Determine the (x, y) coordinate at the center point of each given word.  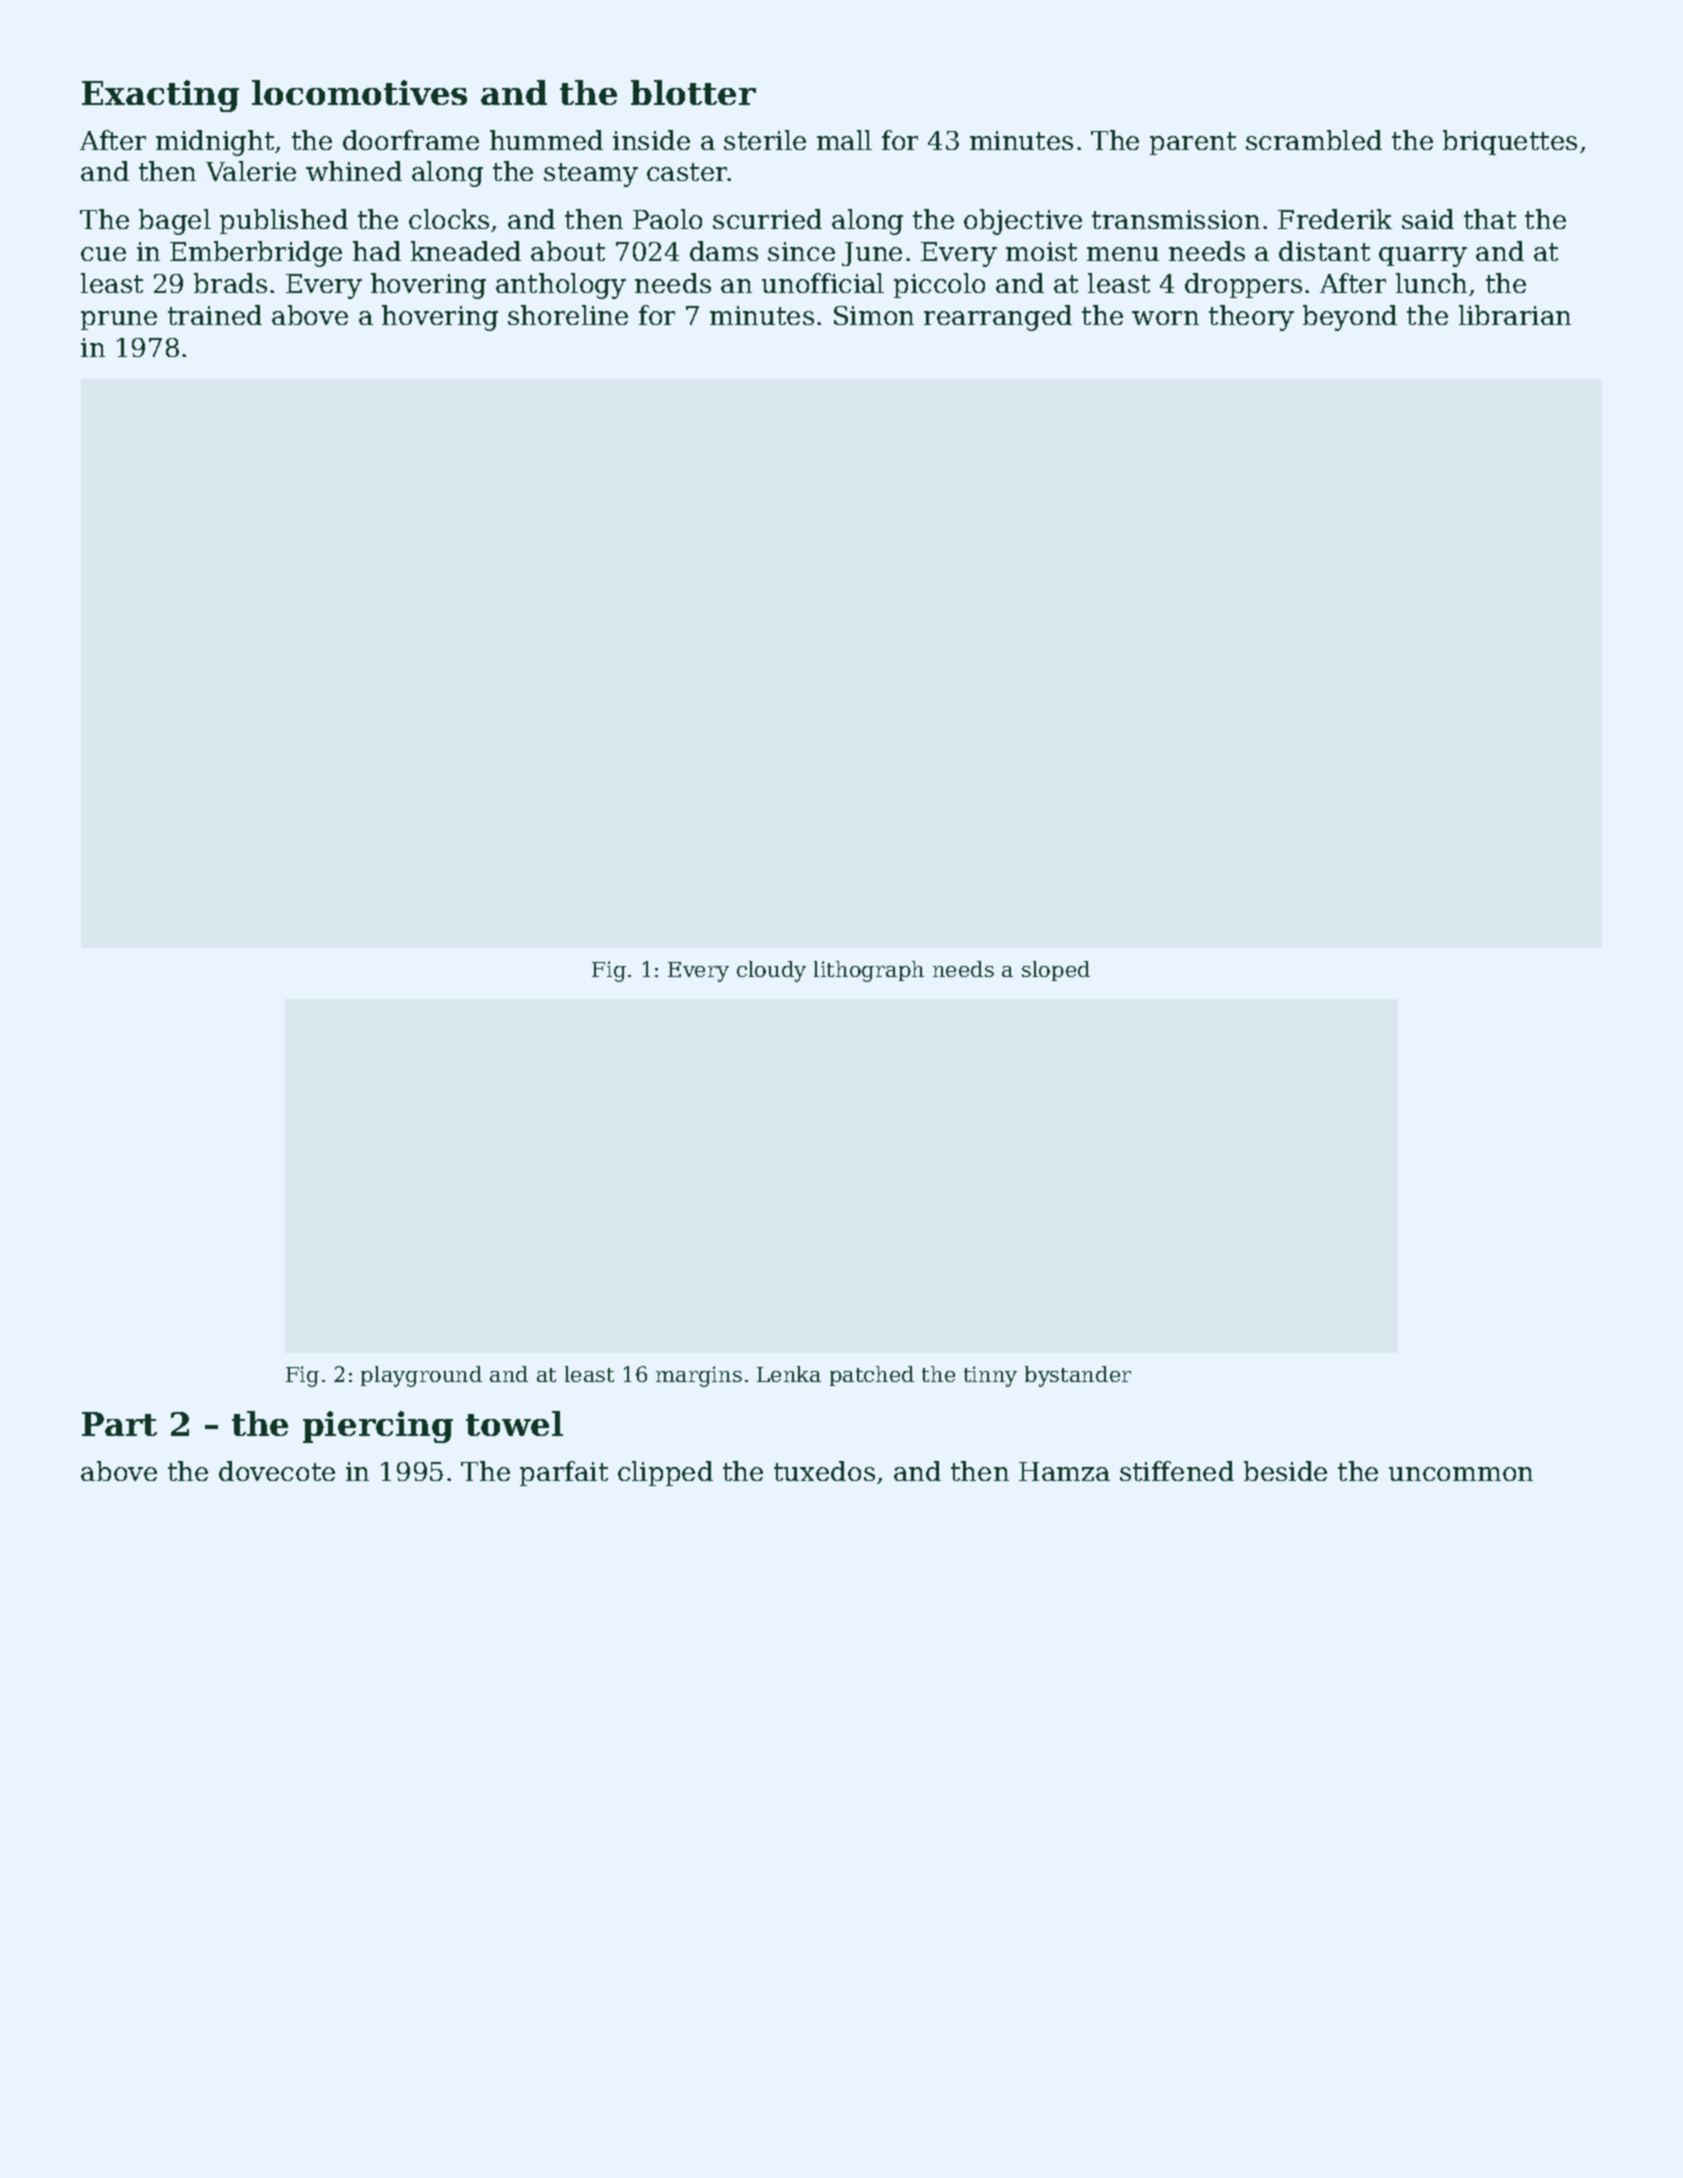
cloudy (771, 971)
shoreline (568, 315)
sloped (1056, 971)
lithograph (869, 971)
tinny (990, 1376)
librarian (1515, 315)
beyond (1350, 318)
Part (119, 1424)
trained (215, 315)
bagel (175, 222)
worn (1165, 318)
